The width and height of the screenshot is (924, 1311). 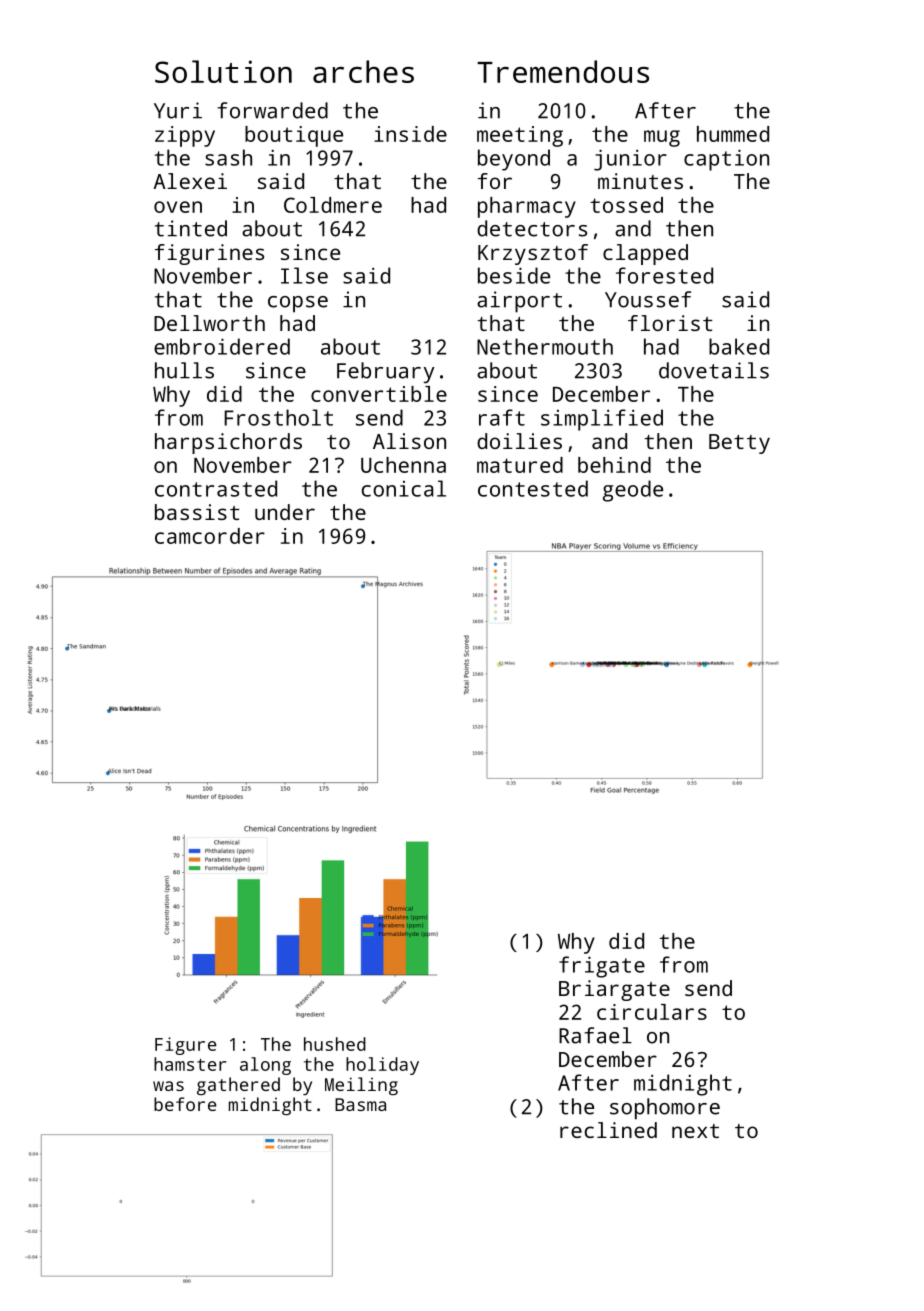 I want to click on geode, so click(x=633, y=491).
